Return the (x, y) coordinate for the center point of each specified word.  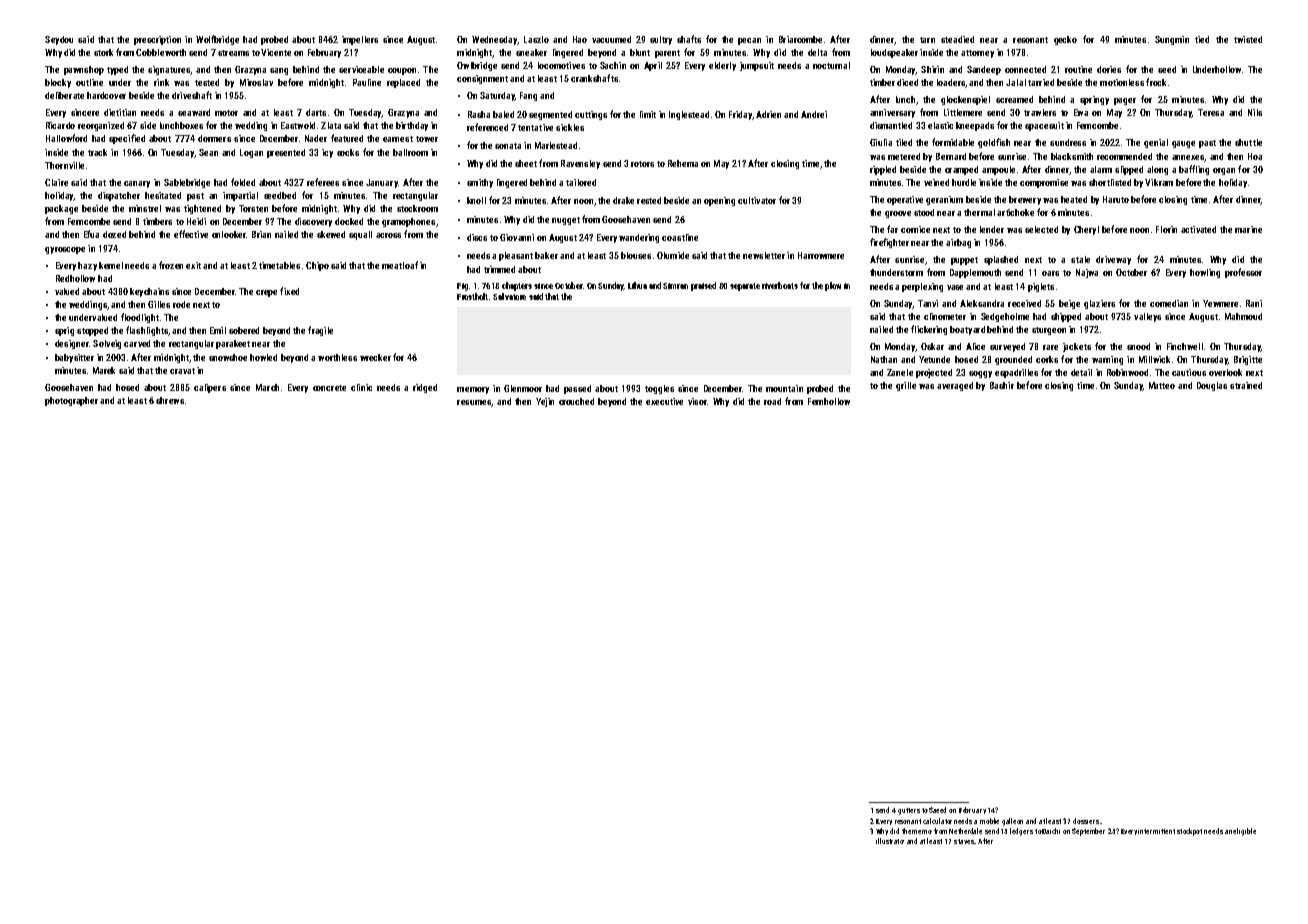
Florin (1166, 229)
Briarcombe (800, 39)
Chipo (317, 266)
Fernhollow (829, 401)
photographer (71, 401)
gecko (1065, 40)
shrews (170, 400)
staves (964, 841)
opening (719, 201)
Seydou (59, 40)
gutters (909, 811)
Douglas (1212, 386)
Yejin (545, 402)
